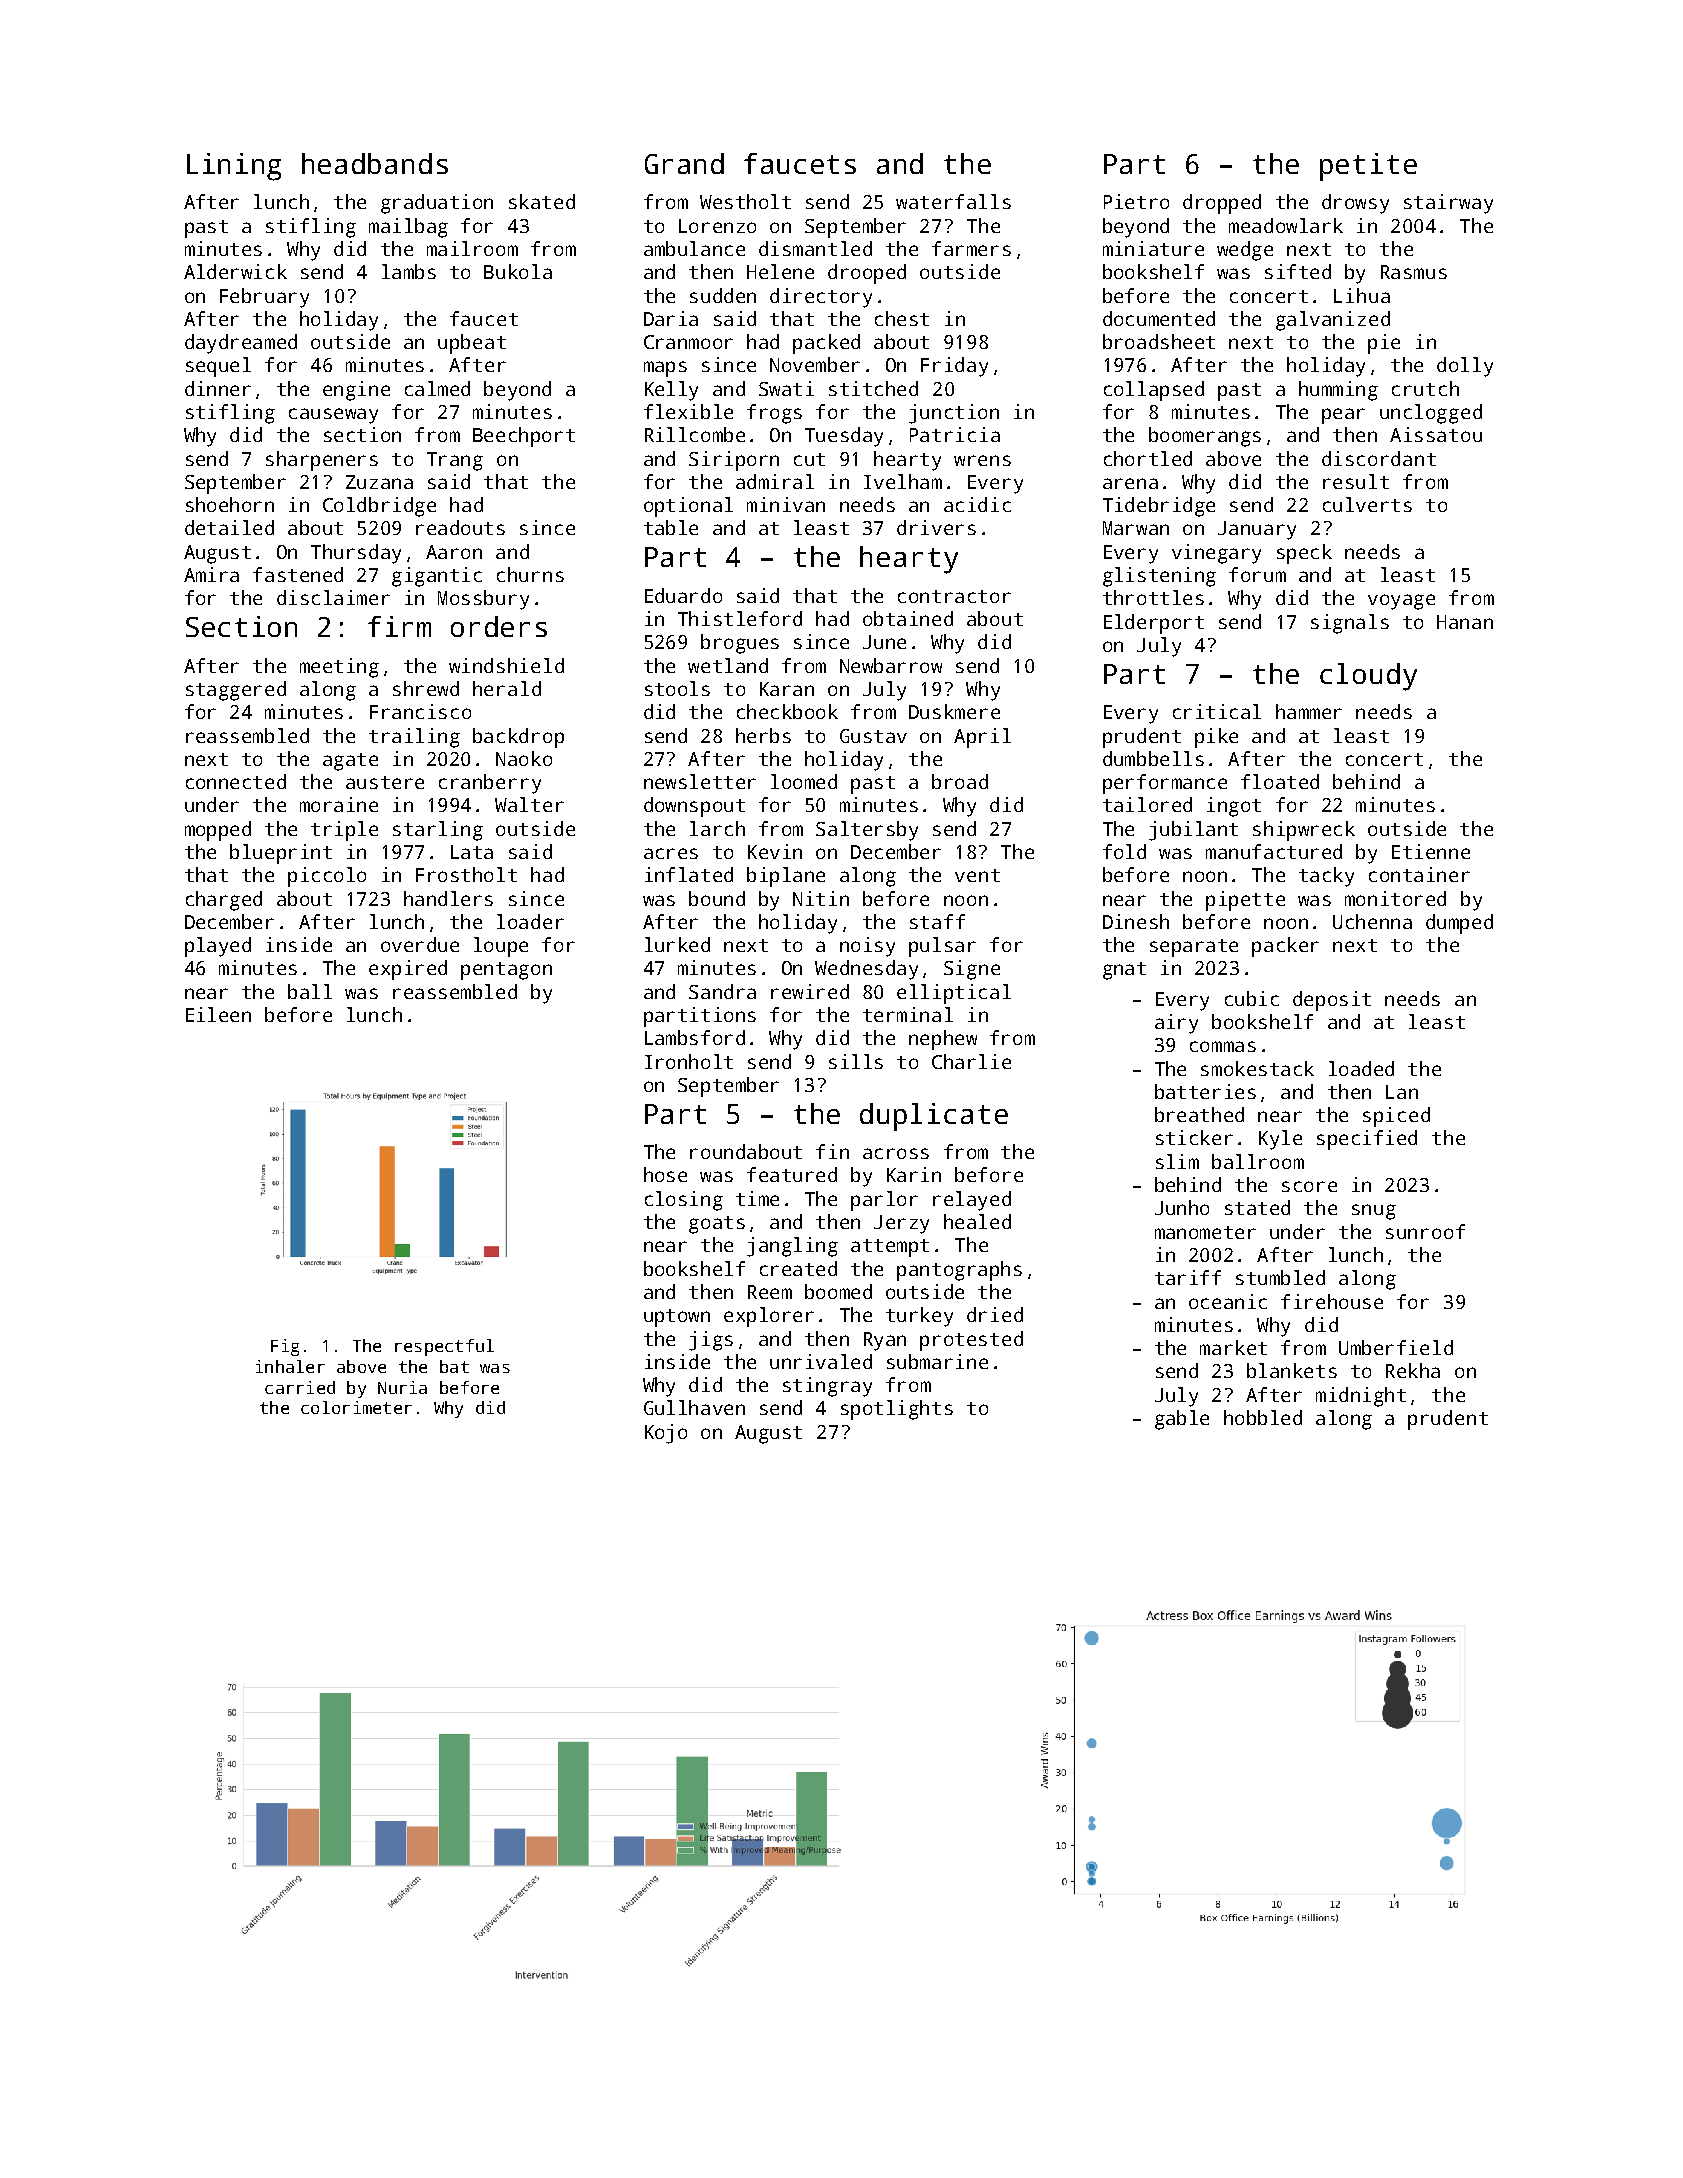 The height and width of the screenshot is (2178, 1683). What do you see at coordinates (1343, 416) in the screenshot?
I see `pear` at bounding box center [1343, 416].
